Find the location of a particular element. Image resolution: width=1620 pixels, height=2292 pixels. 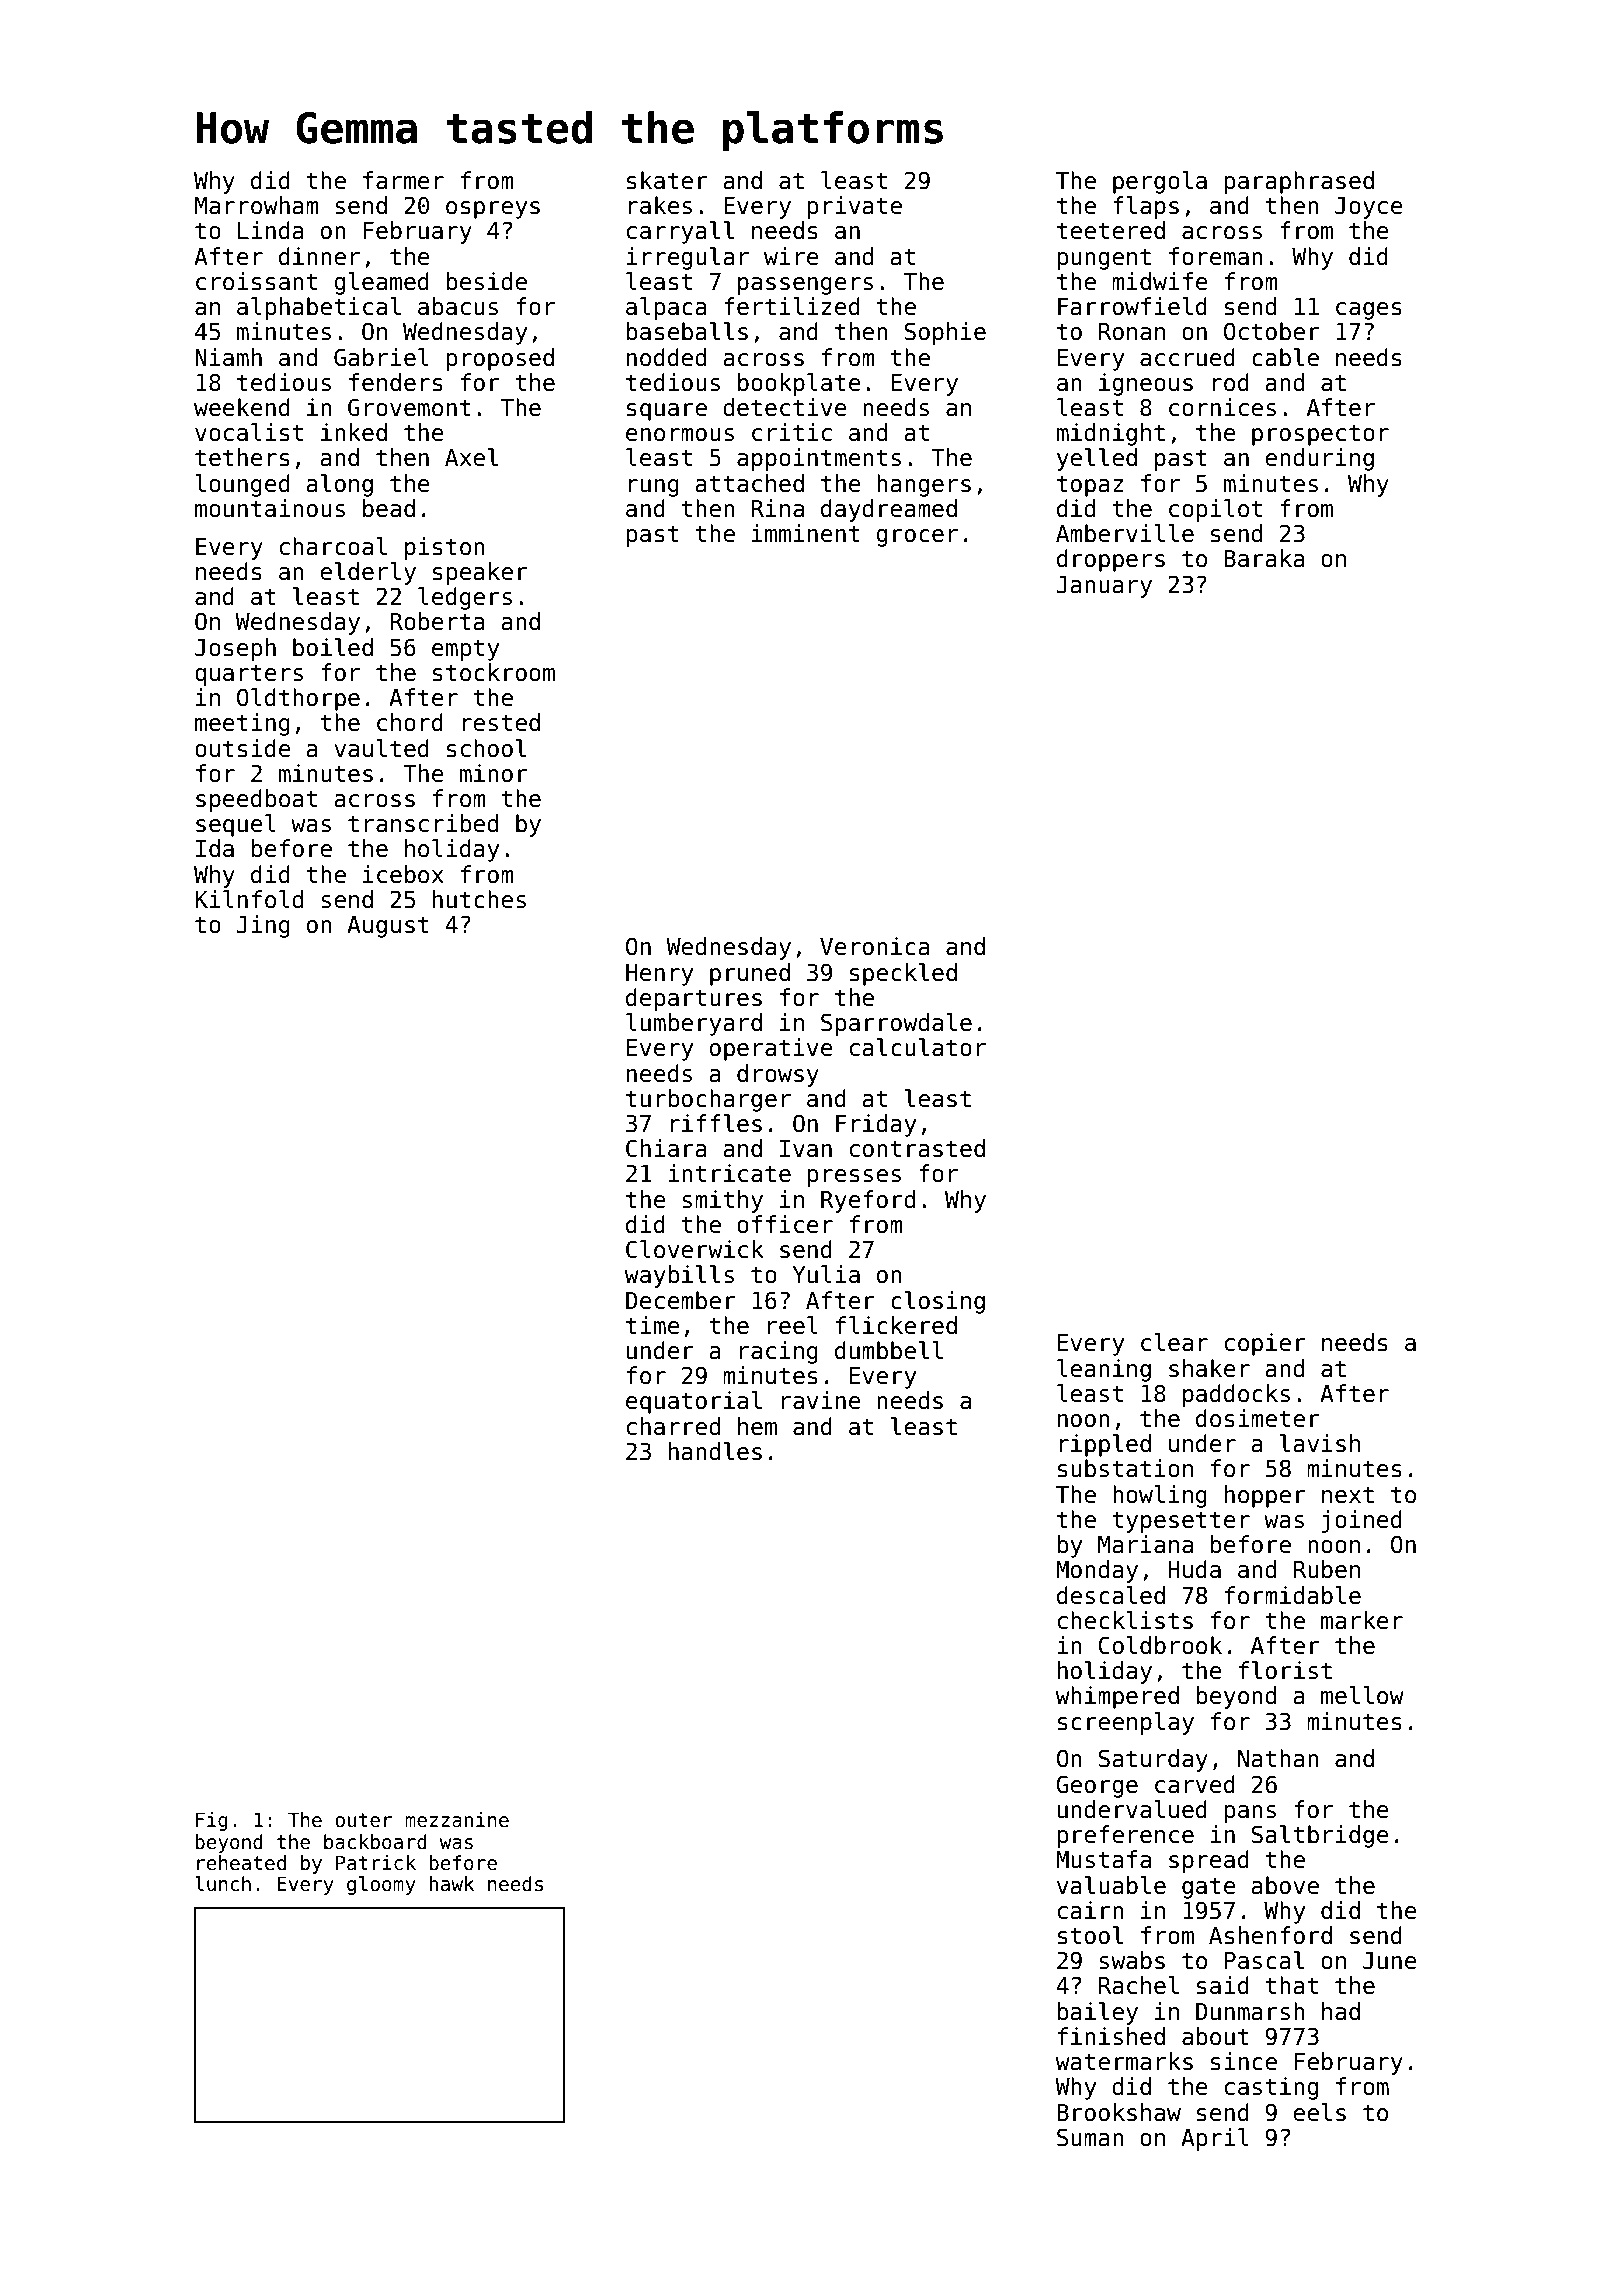

Sparrowdale is located at coordinates (896, 1024).
